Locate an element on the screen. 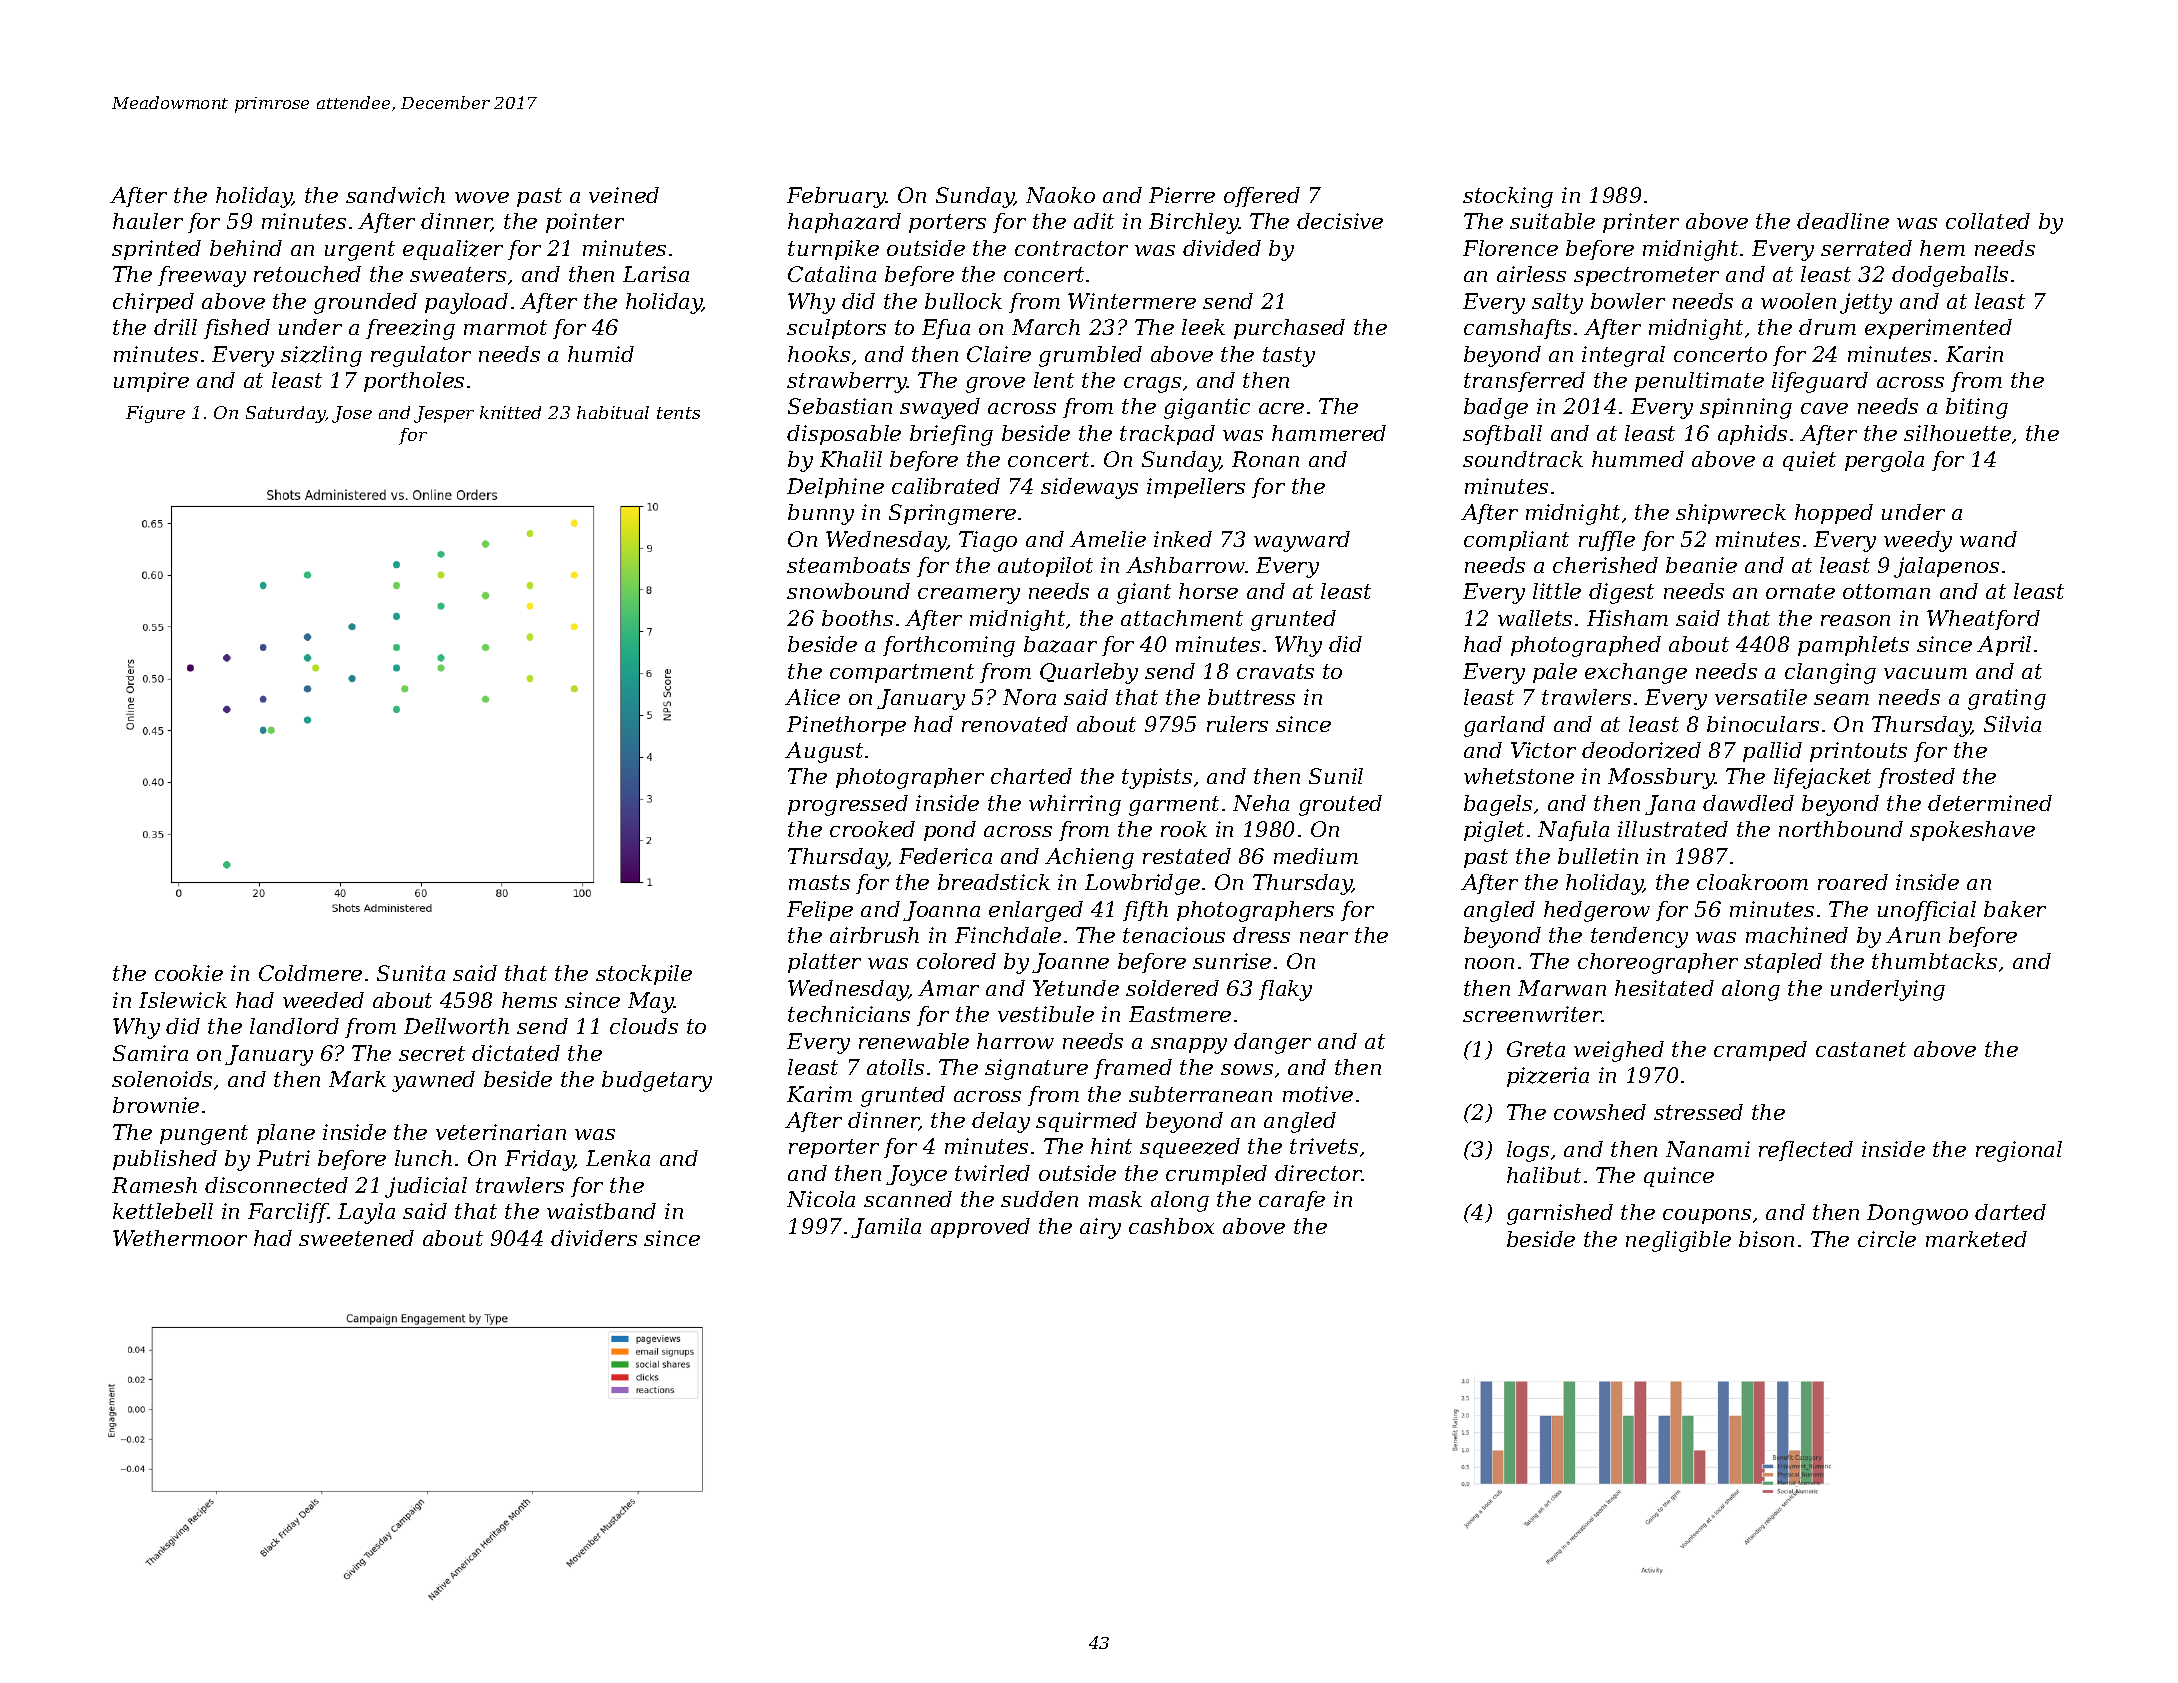  Jose is located at coordinates (352, 414).
